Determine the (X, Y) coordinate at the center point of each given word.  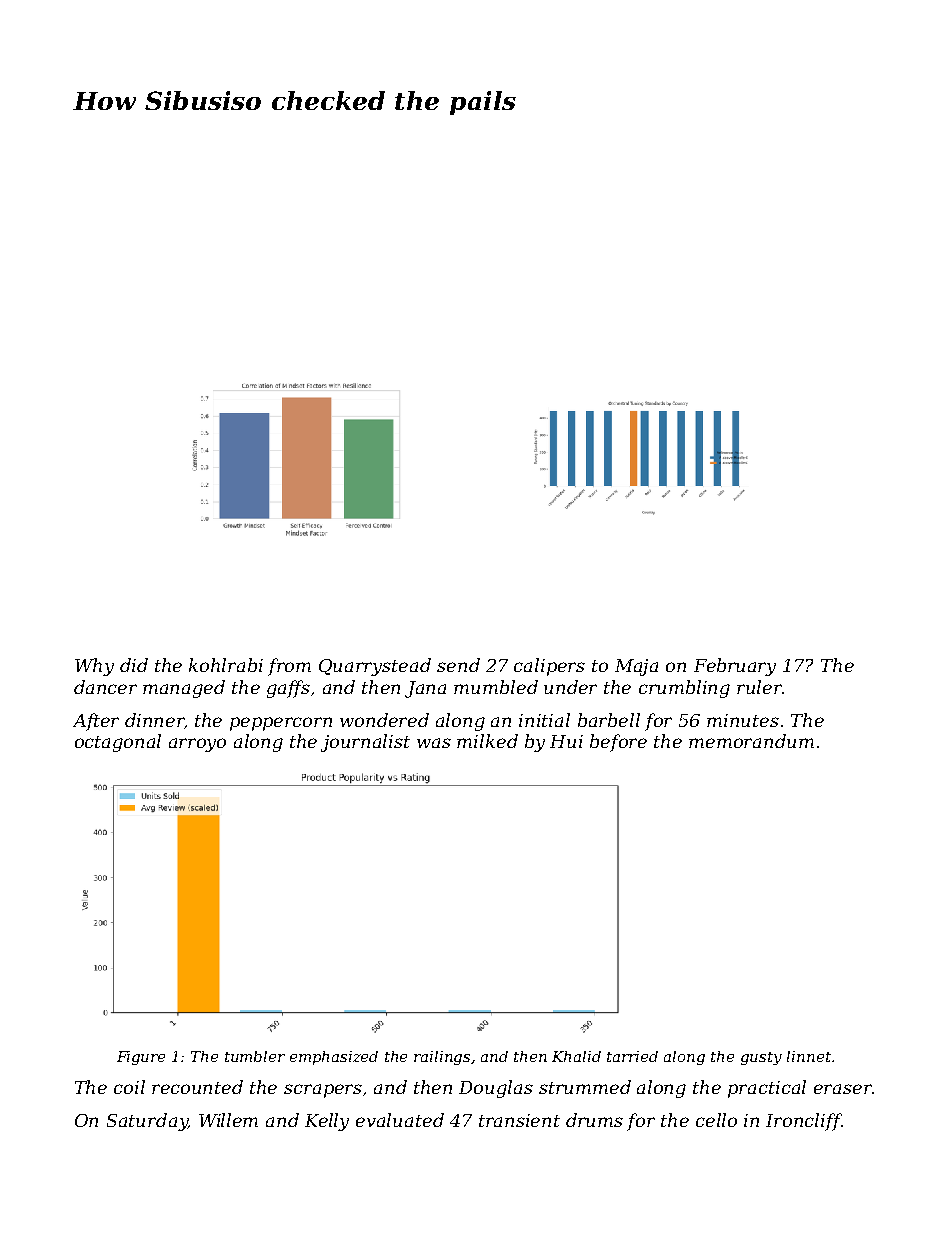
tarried (632, 1056)
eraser (843, 1089)
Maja (636, 667)
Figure (141, 1058)
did (134, 665)
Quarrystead (375, 667)
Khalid (576, 1056)
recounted (197, 1087)
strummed (585, 1087)
